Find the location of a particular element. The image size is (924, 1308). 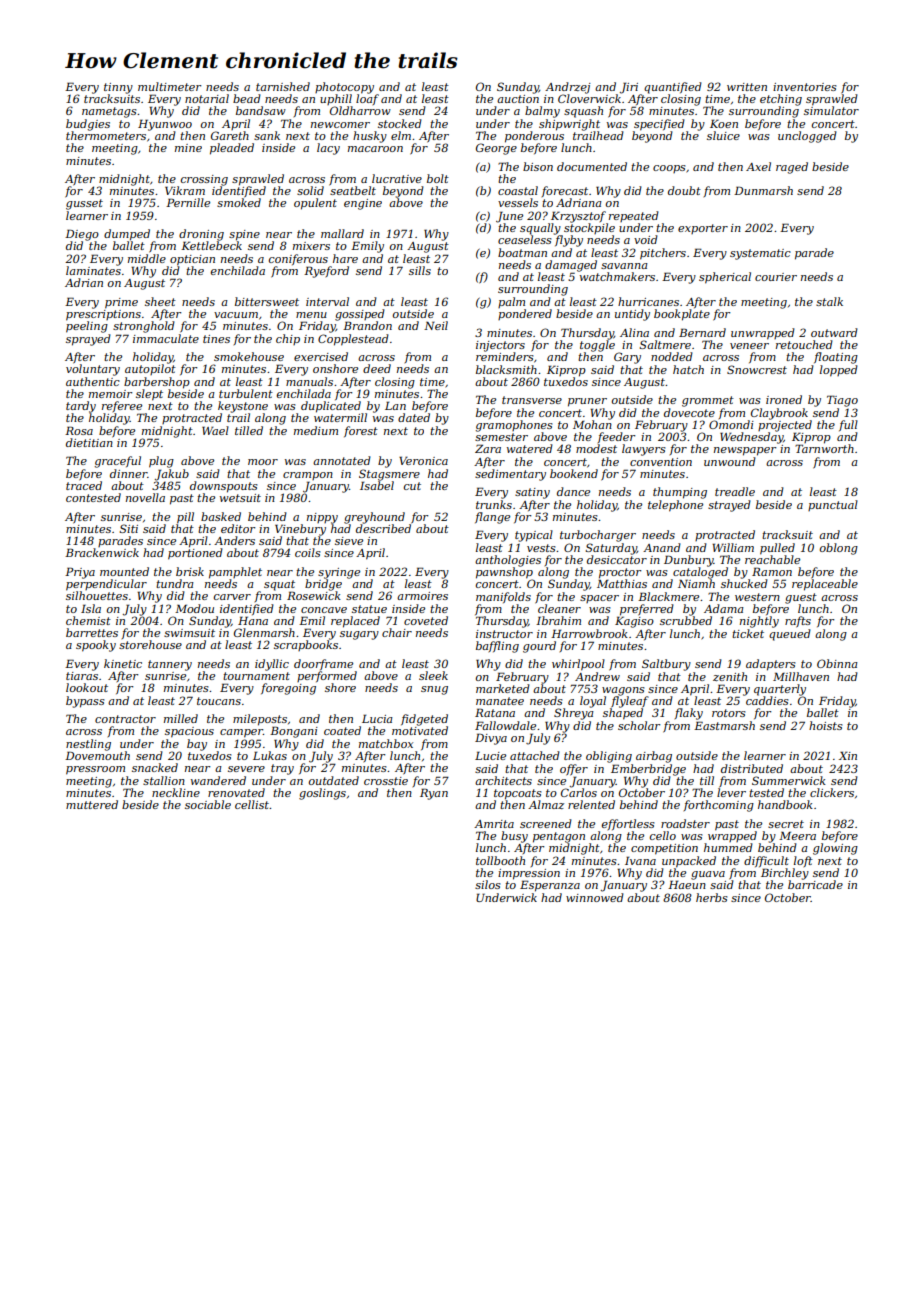

moor is located at coordinates (263, 462).
